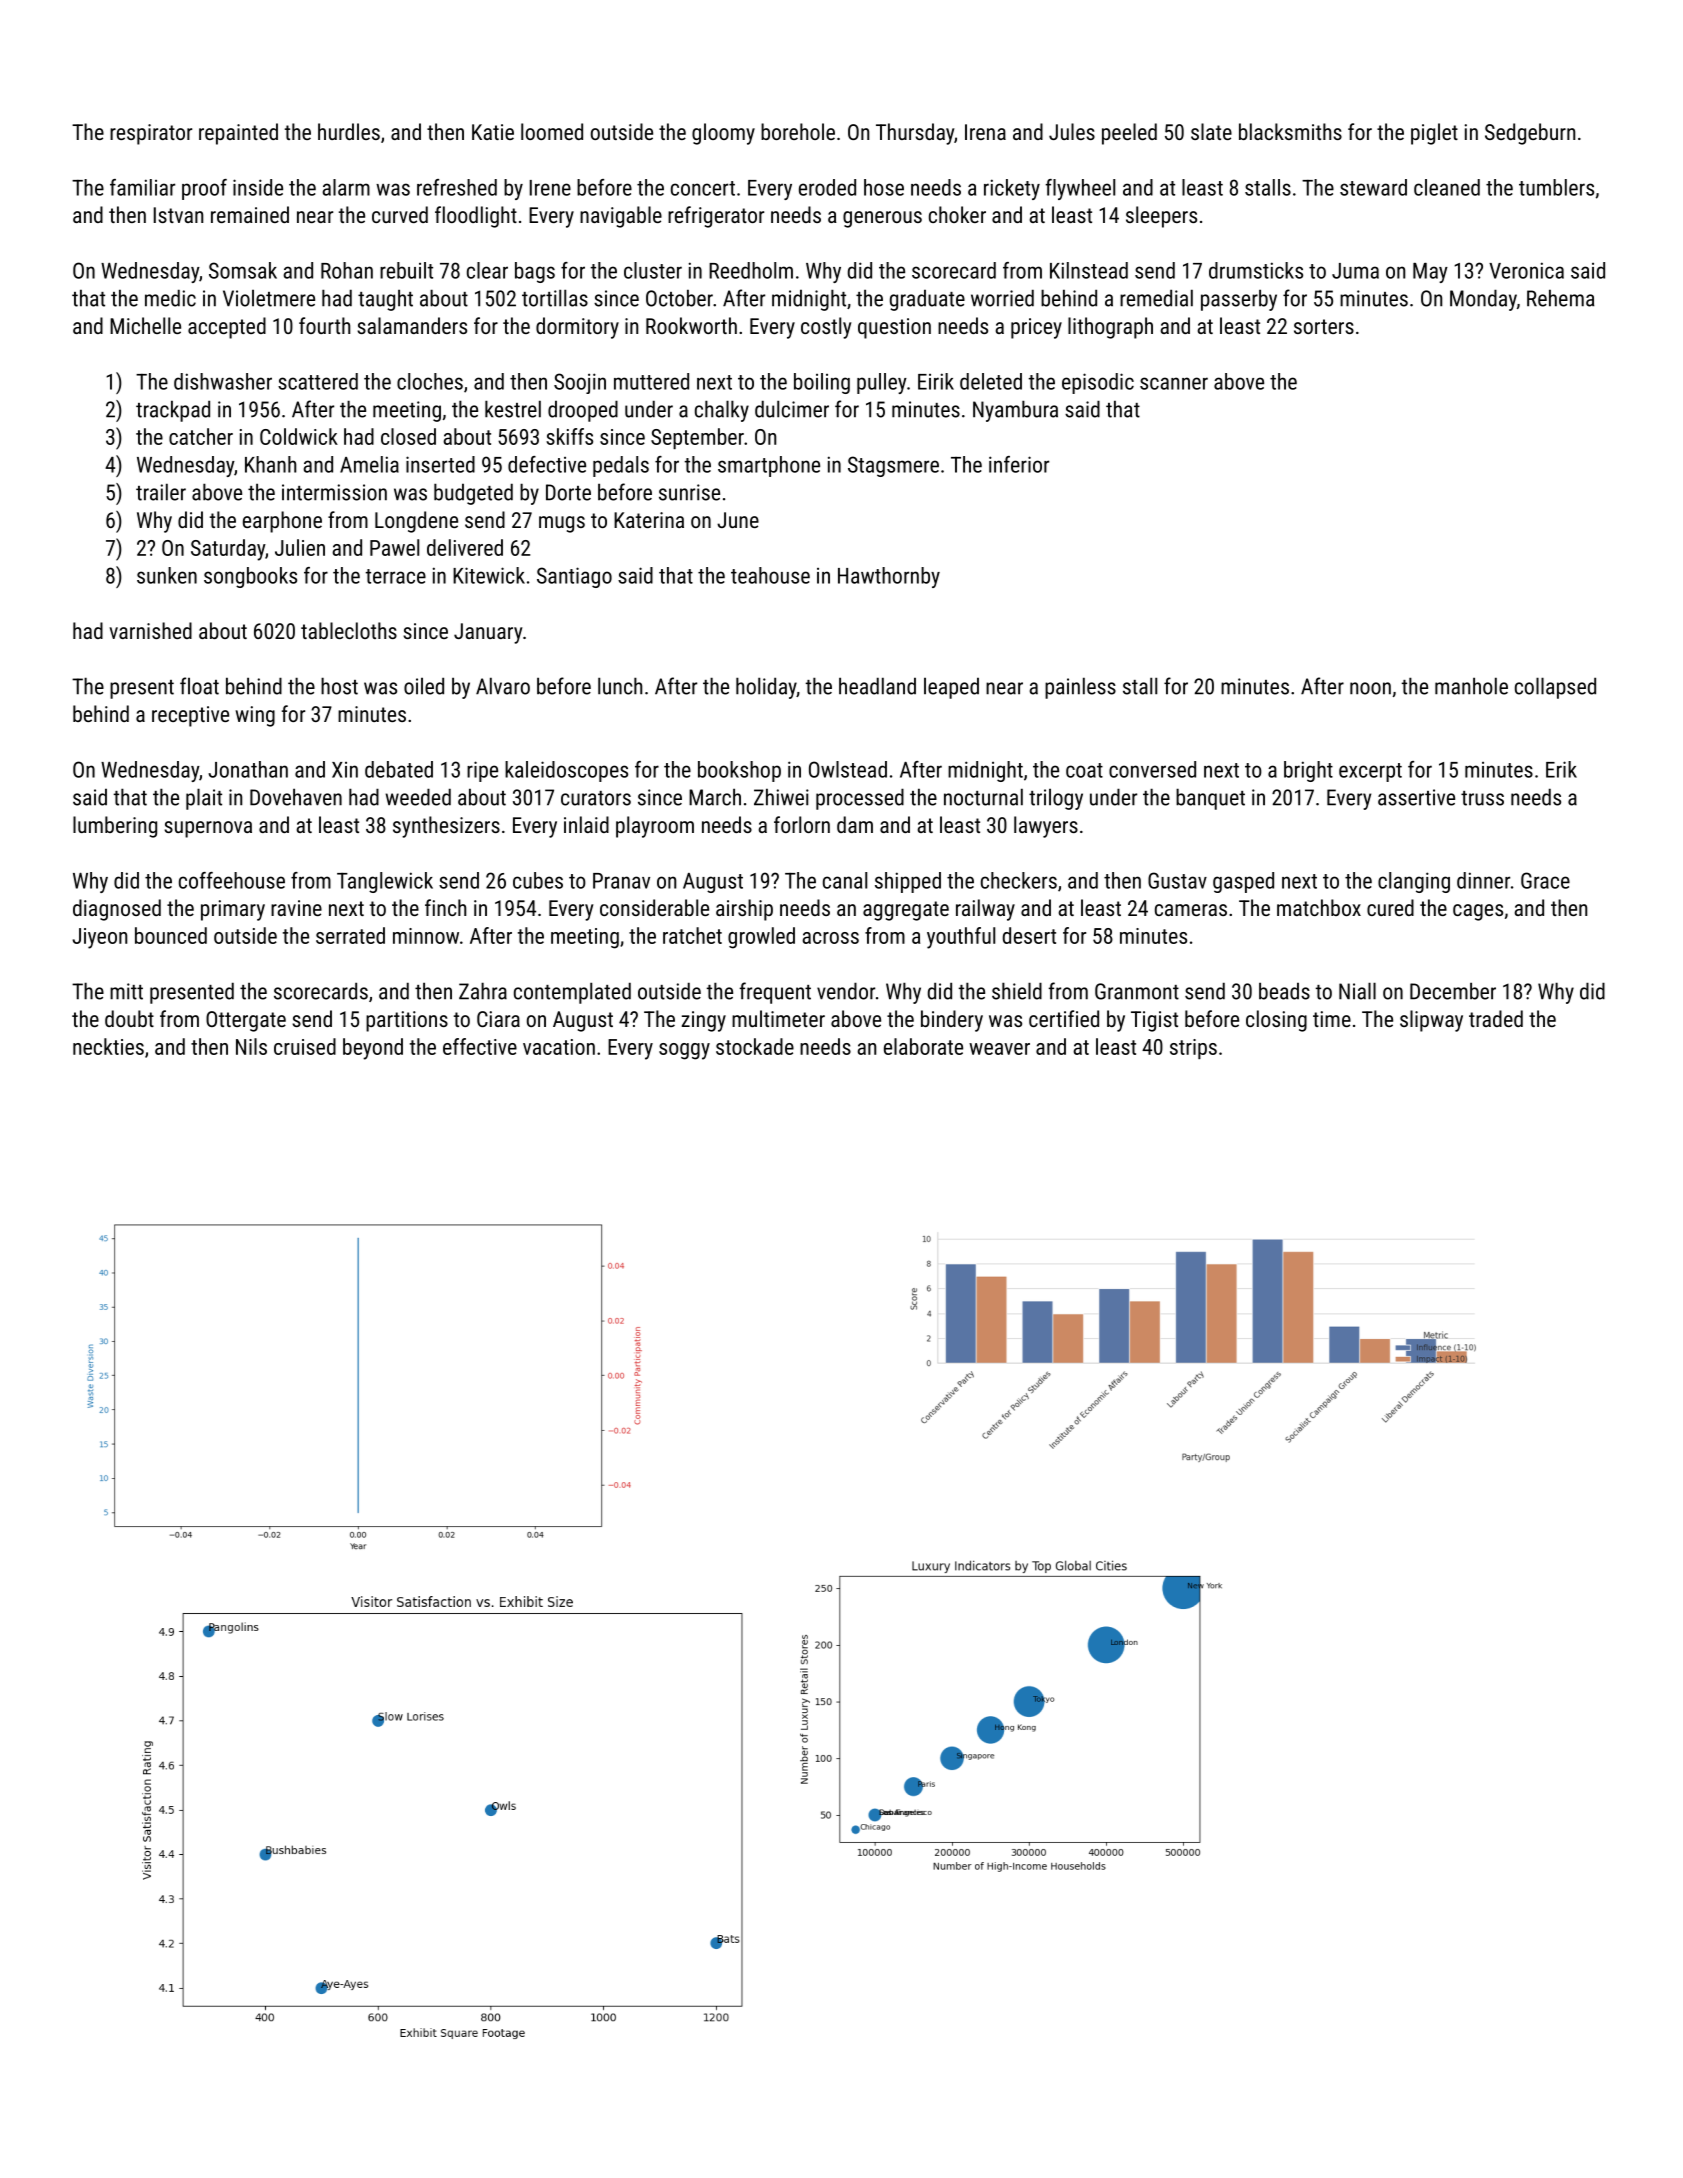 This image has height=2178, width=1683. I want to click on coffeehouse, so click(232, 880).
